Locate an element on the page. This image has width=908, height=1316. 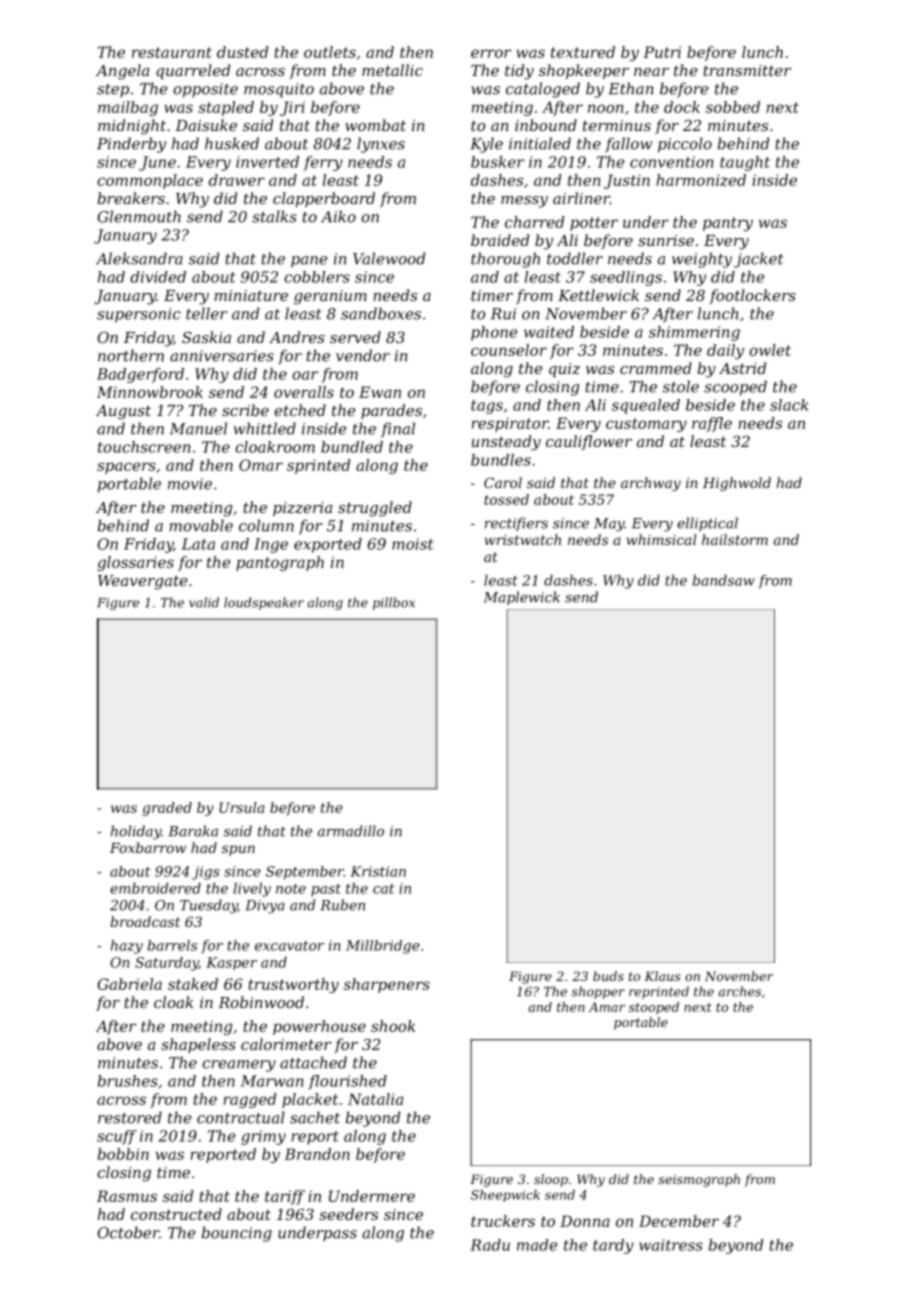
Kasper is located at coordinates (231, 963).
